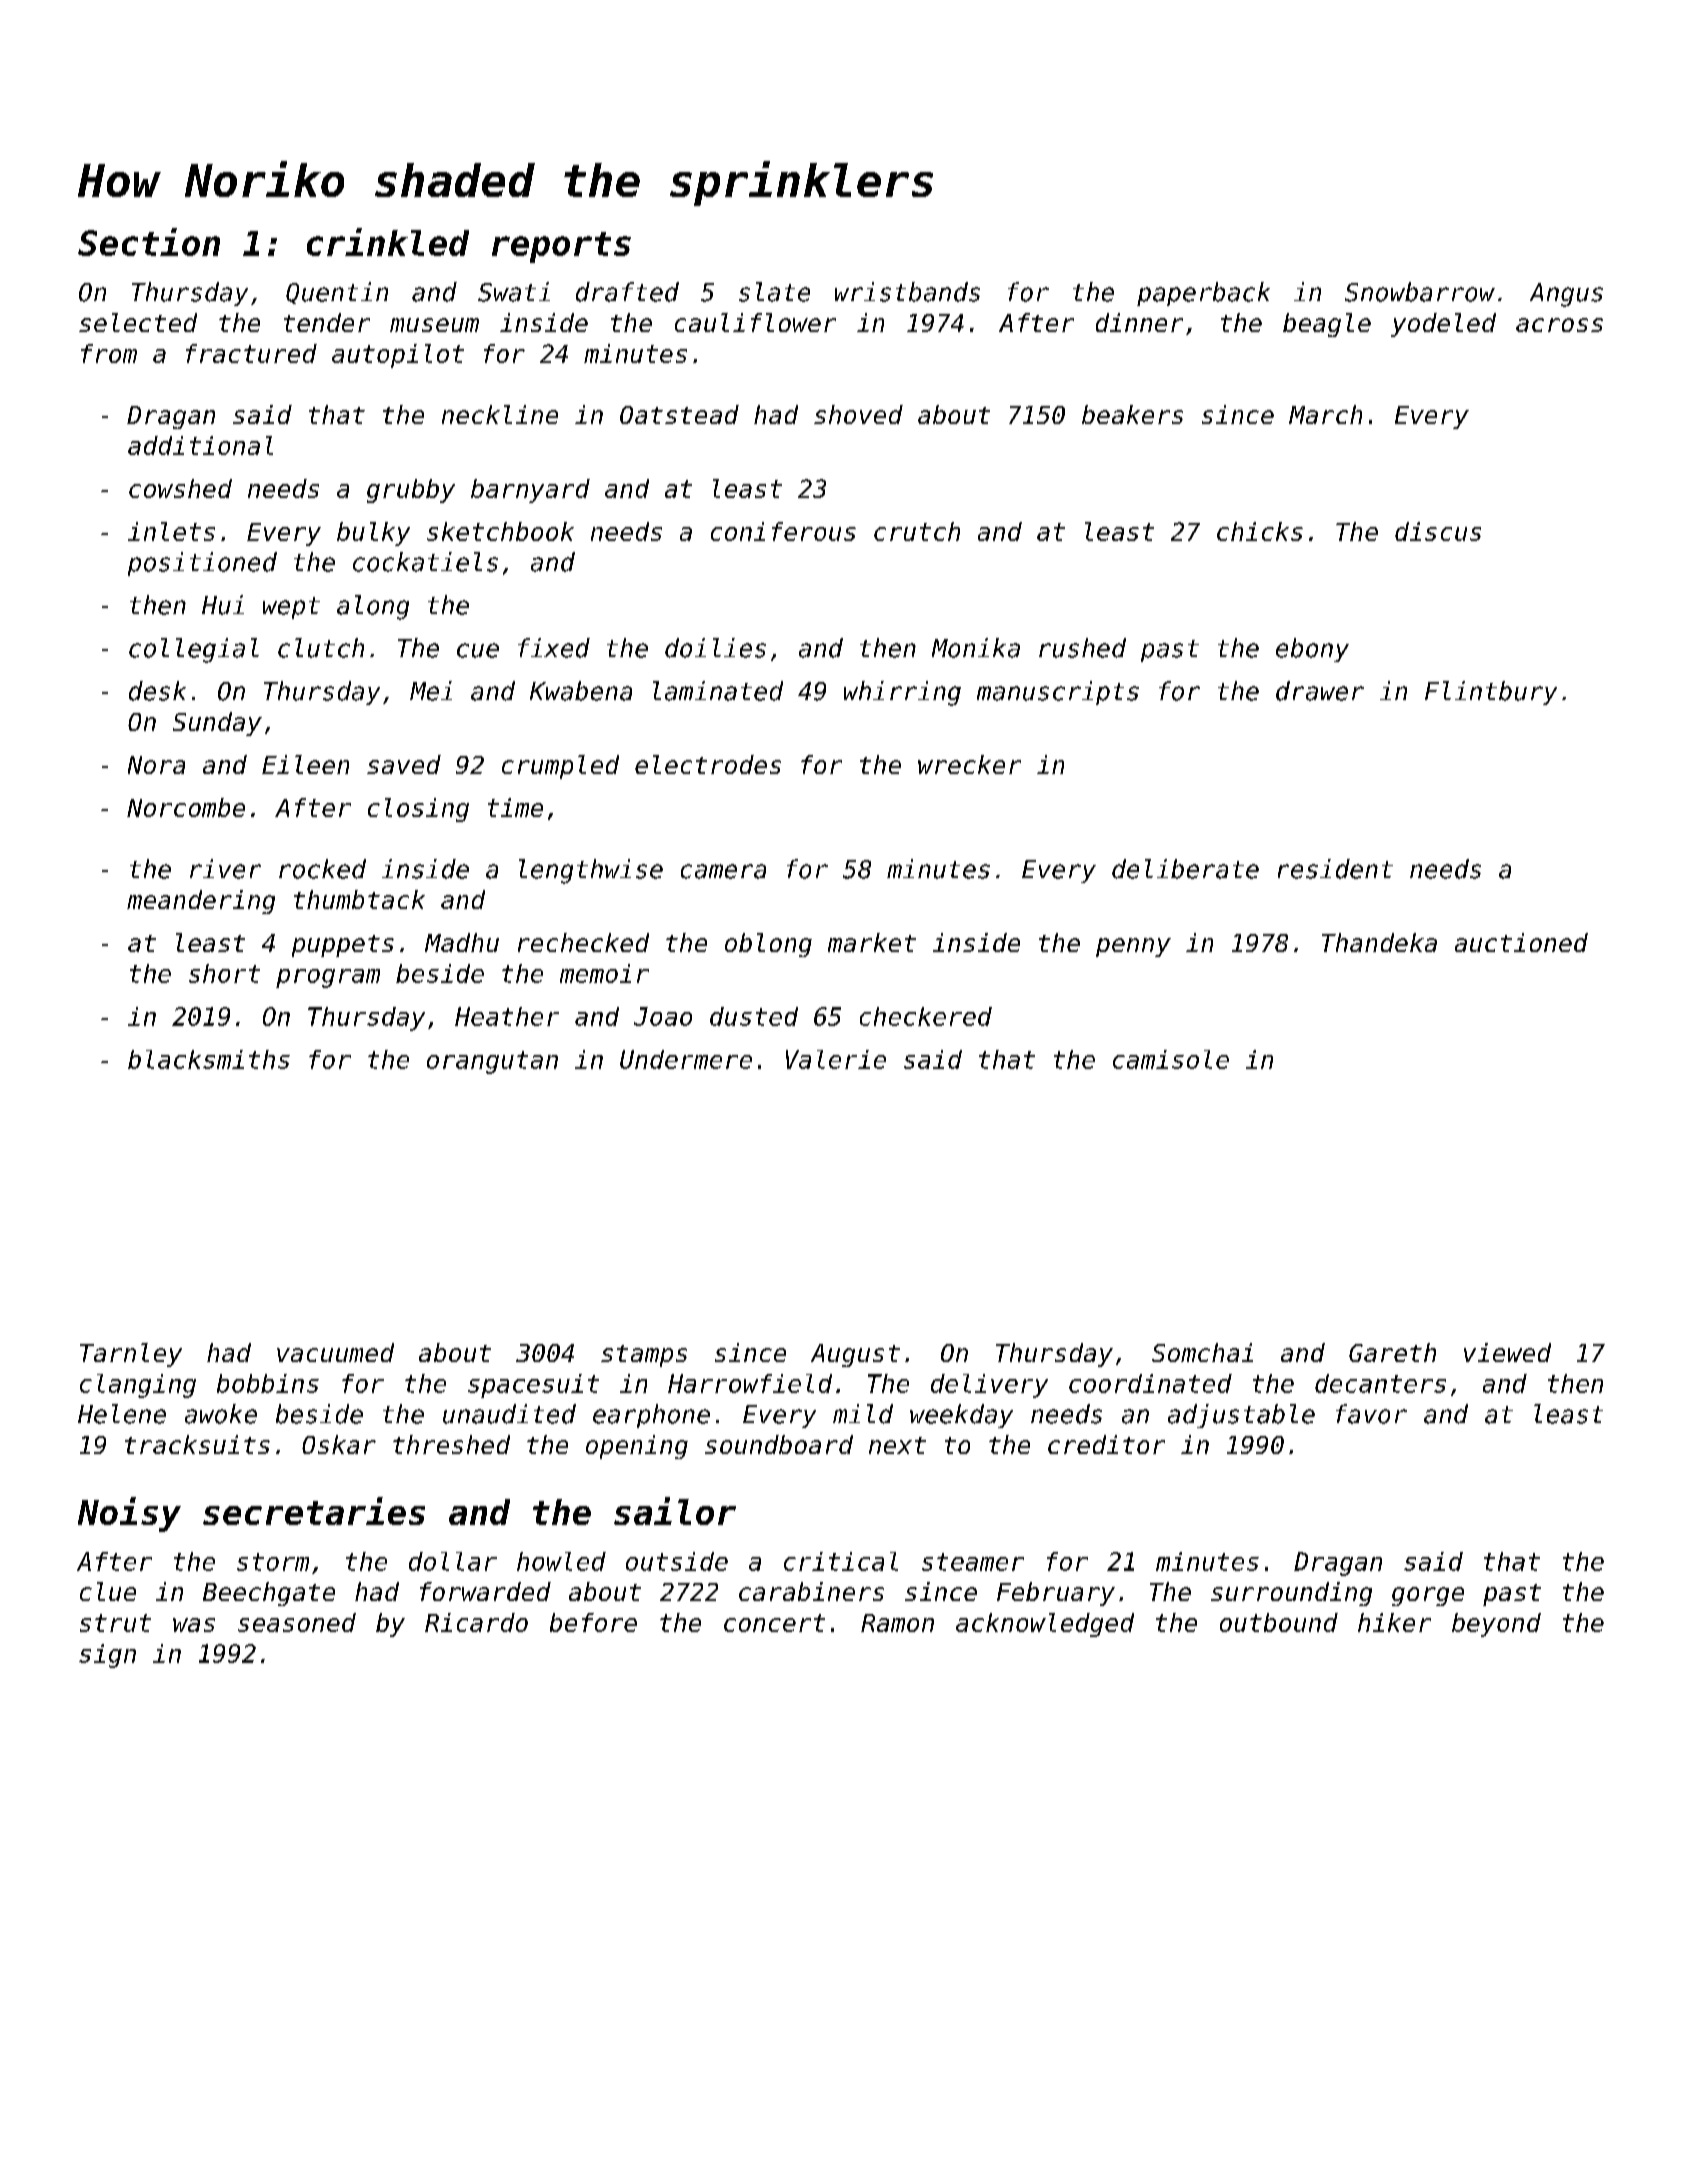 The image size is (1683, 2178). Describe the element at coordinates (251, 353) in the page. I see `fractured` at that location.
